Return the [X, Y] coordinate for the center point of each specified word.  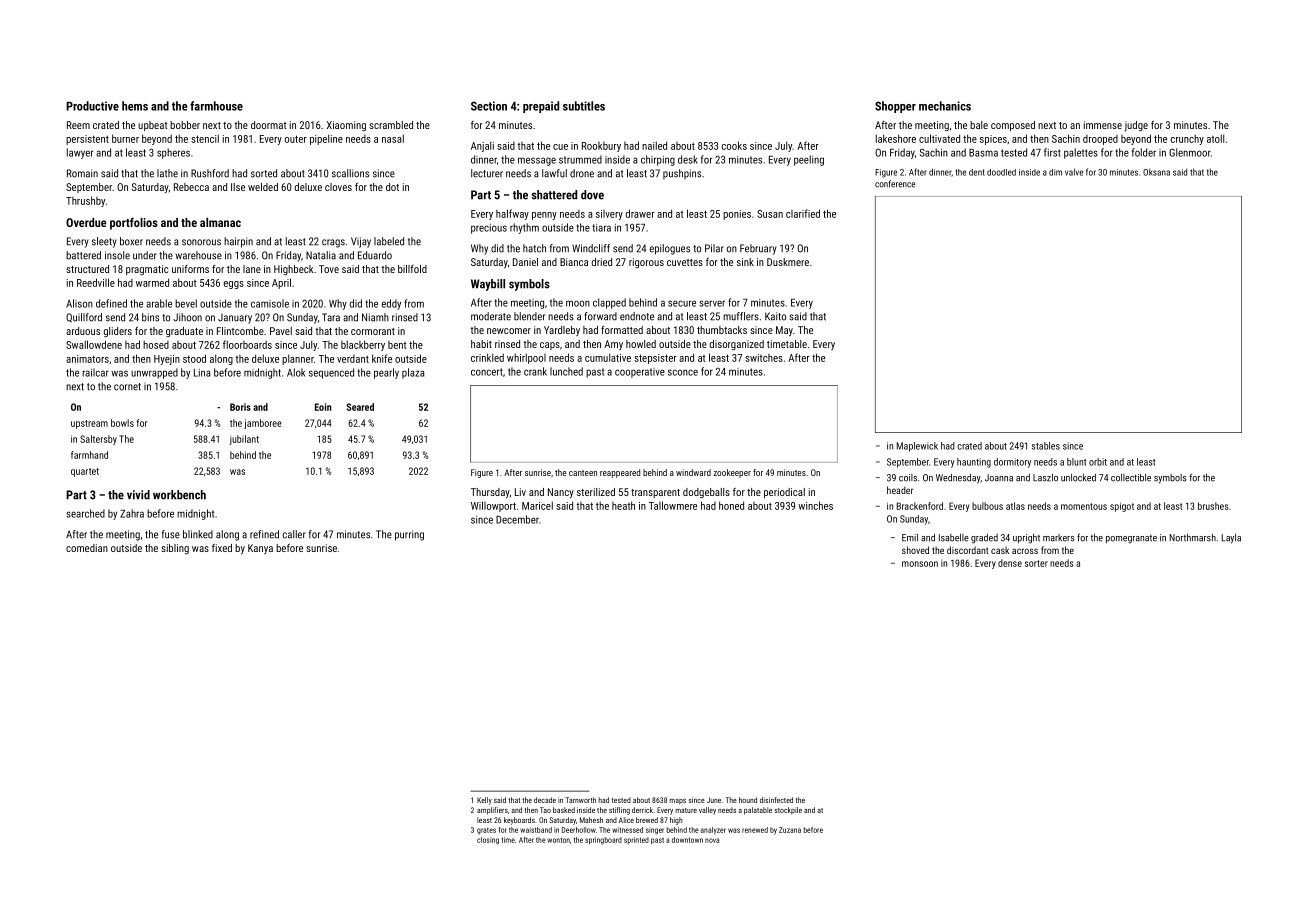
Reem [78, 125]
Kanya [260, 549]
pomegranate [1131, 539]
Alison [79, 303]
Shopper [895, 107]
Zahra [132, 513]
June [714, 800]
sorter [1036, 563]
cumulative [608, 357]
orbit [1098, 462]
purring [409, 535]
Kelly [484, 801]
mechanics [945, 106]
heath [623, 505]
